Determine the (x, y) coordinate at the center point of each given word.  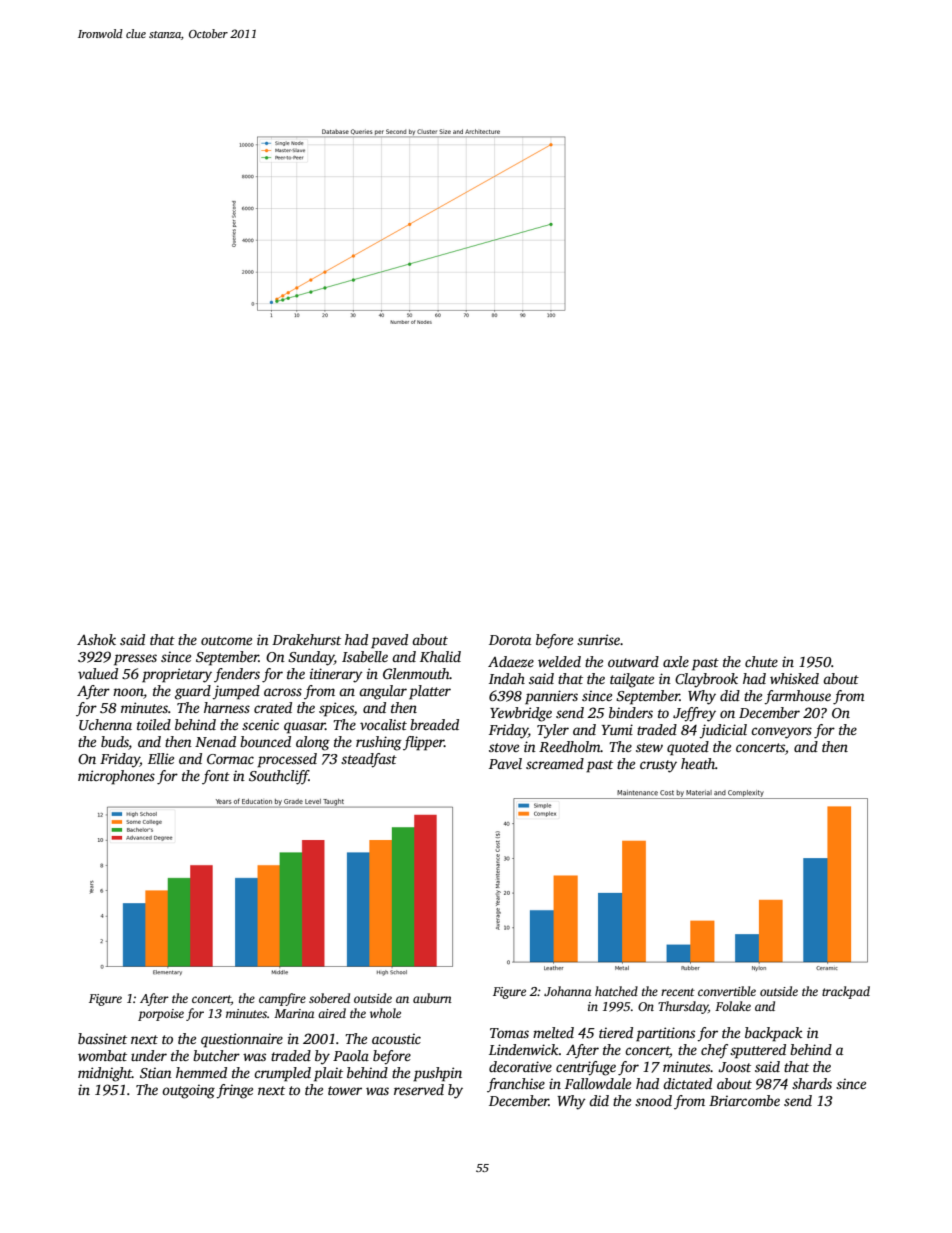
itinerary (336, 675)
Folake (733, 1006)
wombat (102, 1055)
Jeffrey (694, 714)
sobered (329, 998)
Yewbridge (521, 714)
